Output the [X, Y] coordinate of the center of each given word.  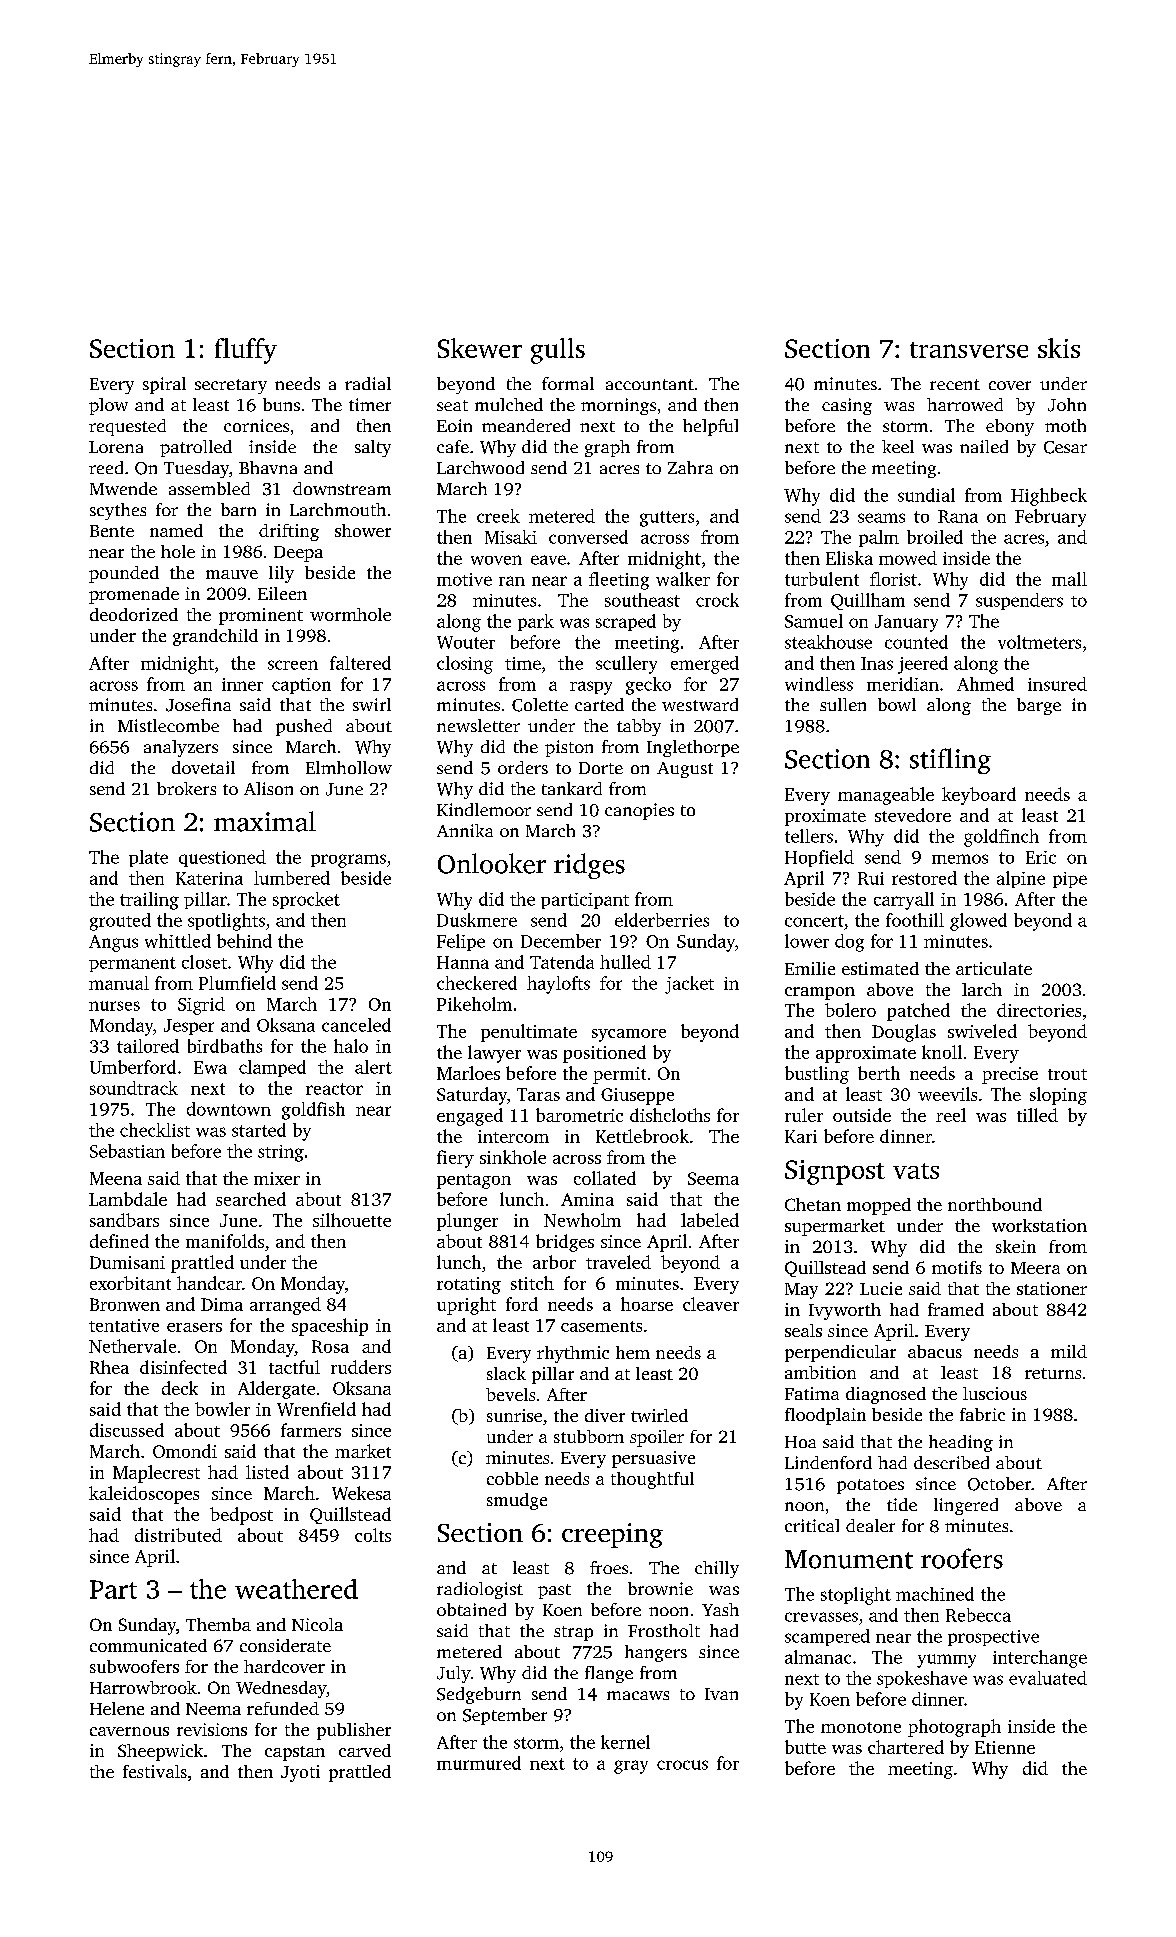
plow [108, 406]
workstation [1039, 1225]
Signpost [835, 1172]
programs [348, 861]
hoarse [647, 1304]
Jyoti [300, 1773]
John [1067, 405]
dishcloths [670, 1115]
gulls [558, 351]
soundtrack [134, 1088]
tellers [809, 836]
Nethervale [132, 1346]
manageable [886, 796]
